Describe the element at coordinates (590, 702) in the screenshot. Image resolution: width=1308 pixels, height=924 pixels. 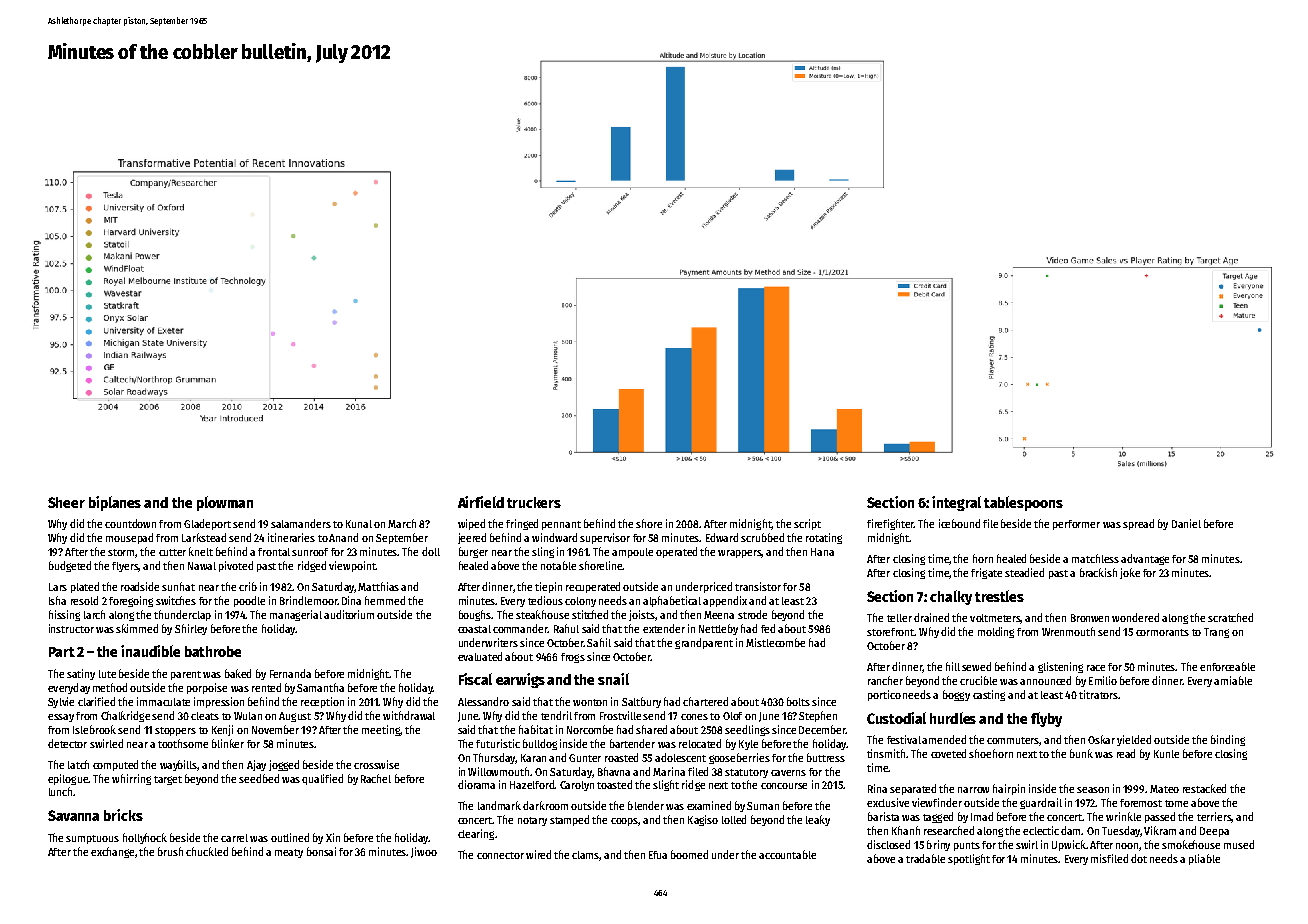
I see `wonton` at that location.
